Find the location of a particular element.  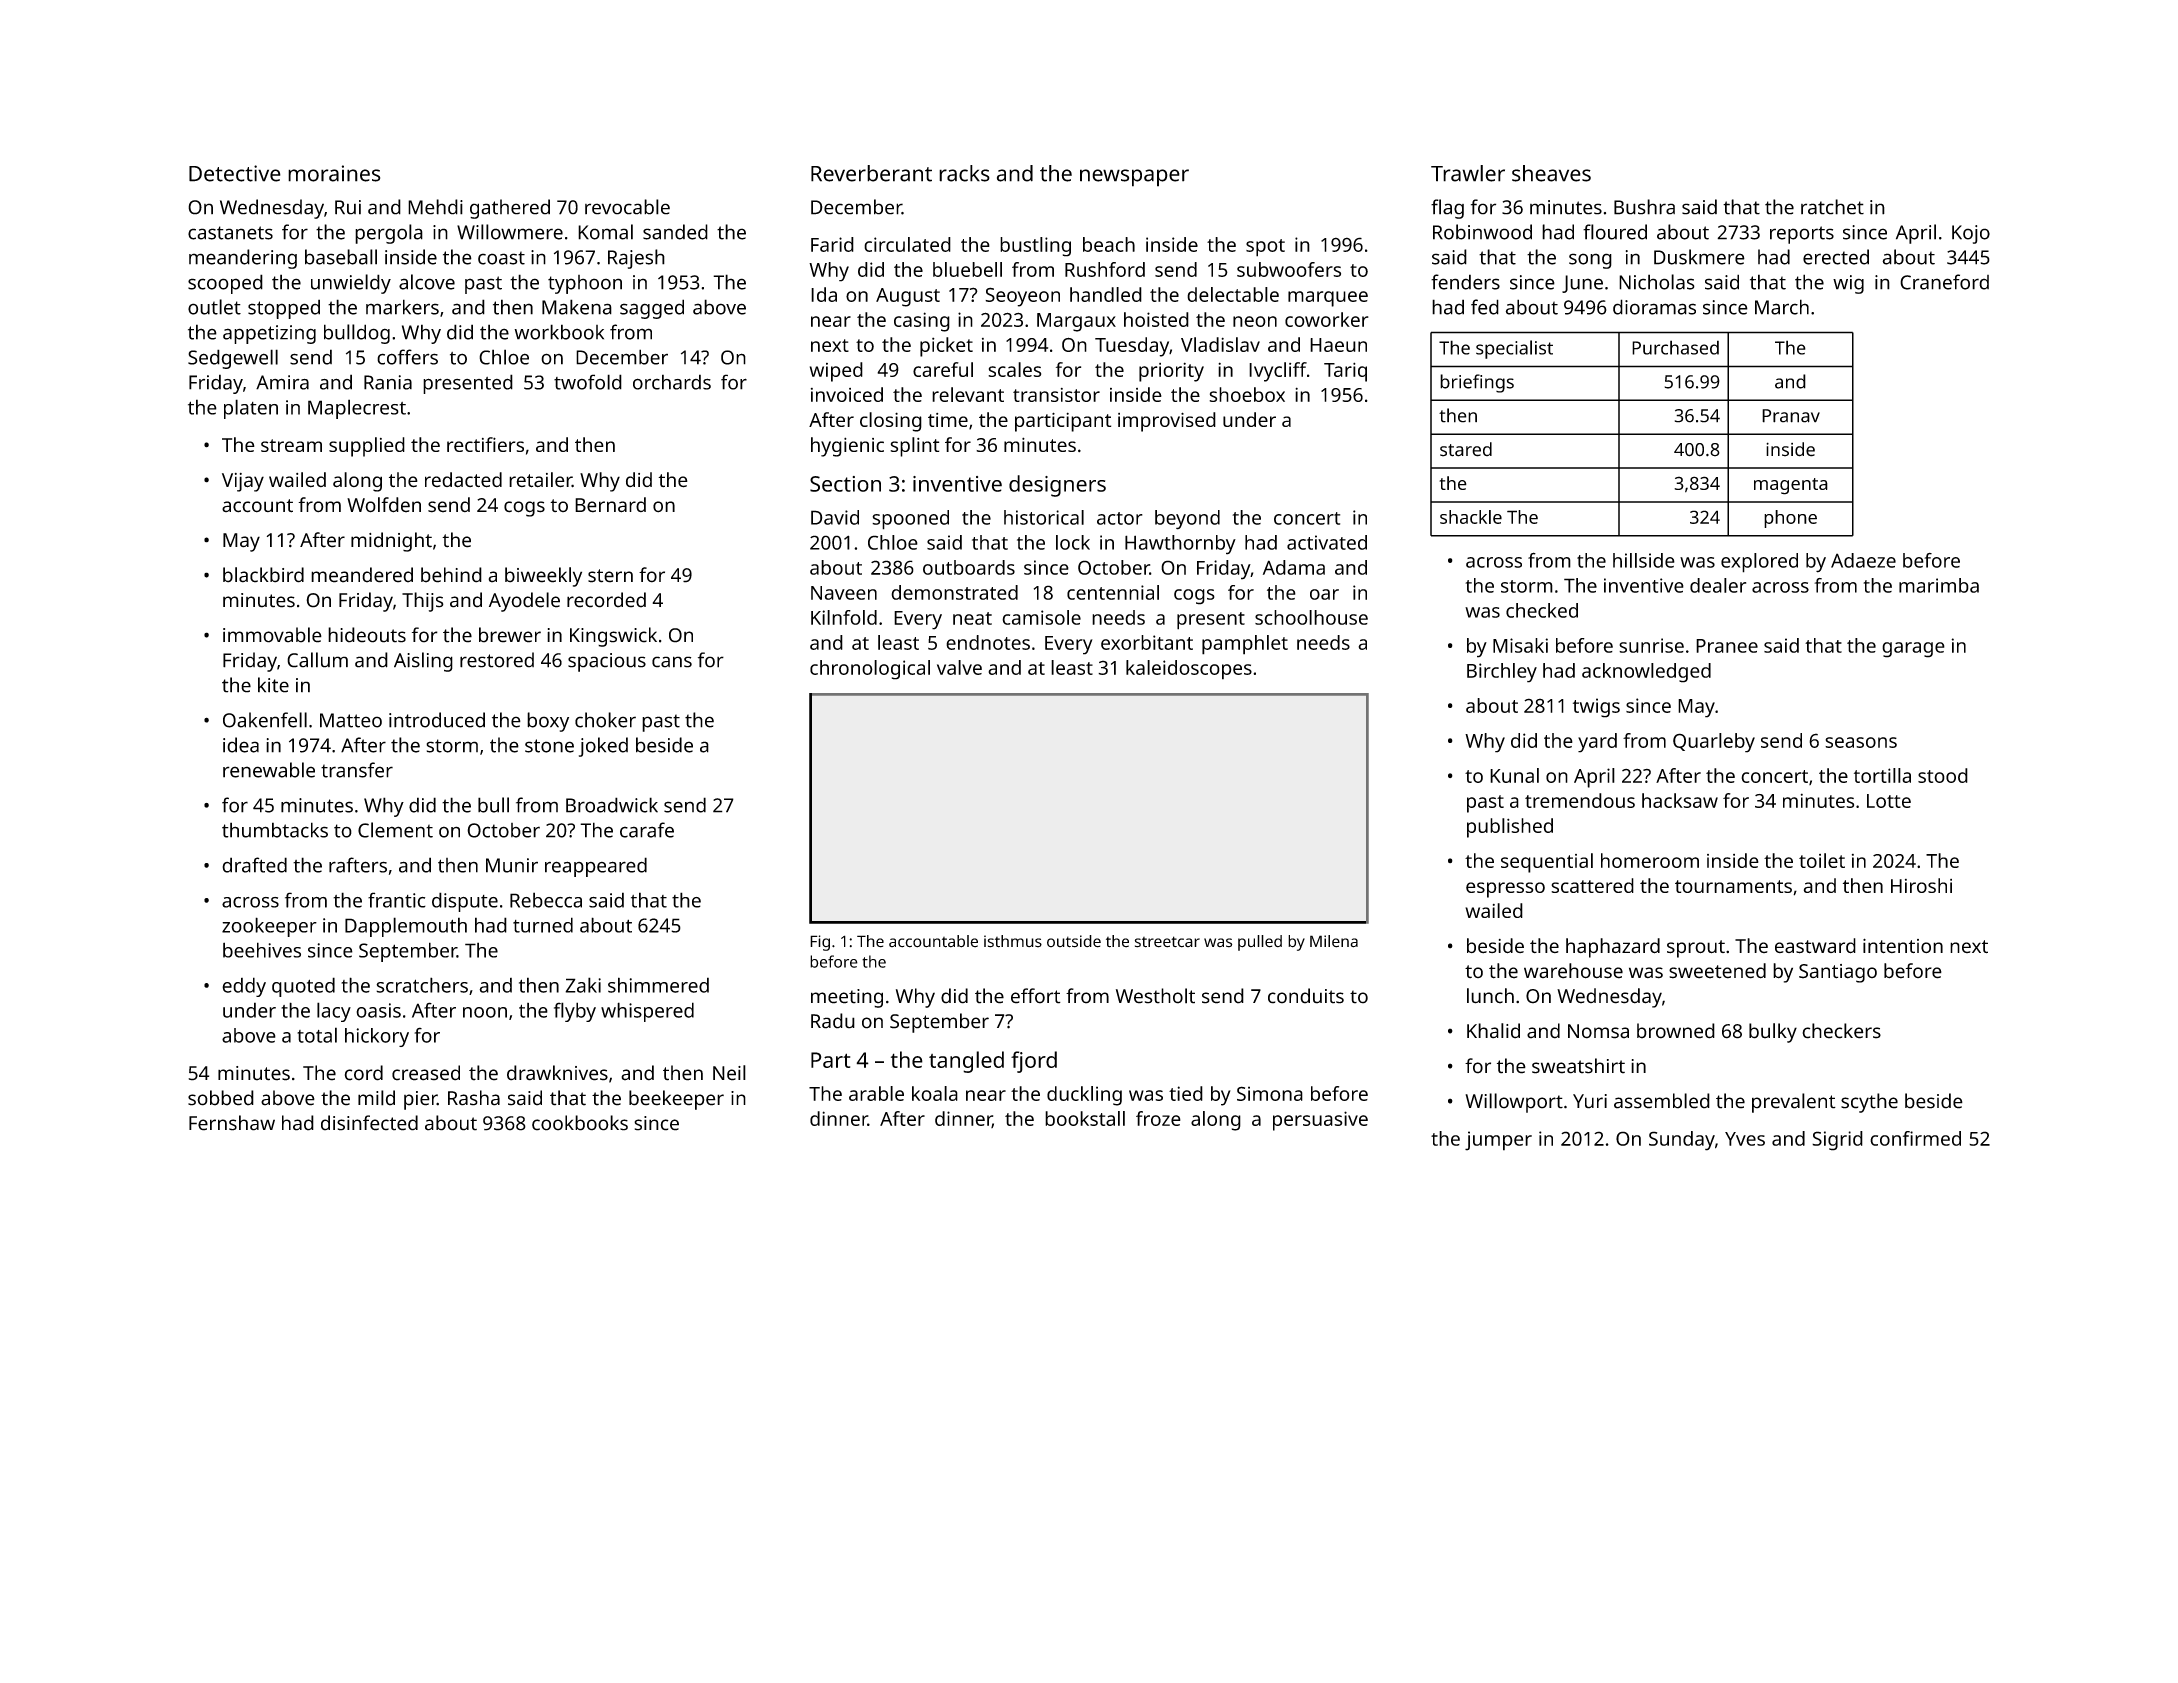

stern is located at coordinates (610, 576).
